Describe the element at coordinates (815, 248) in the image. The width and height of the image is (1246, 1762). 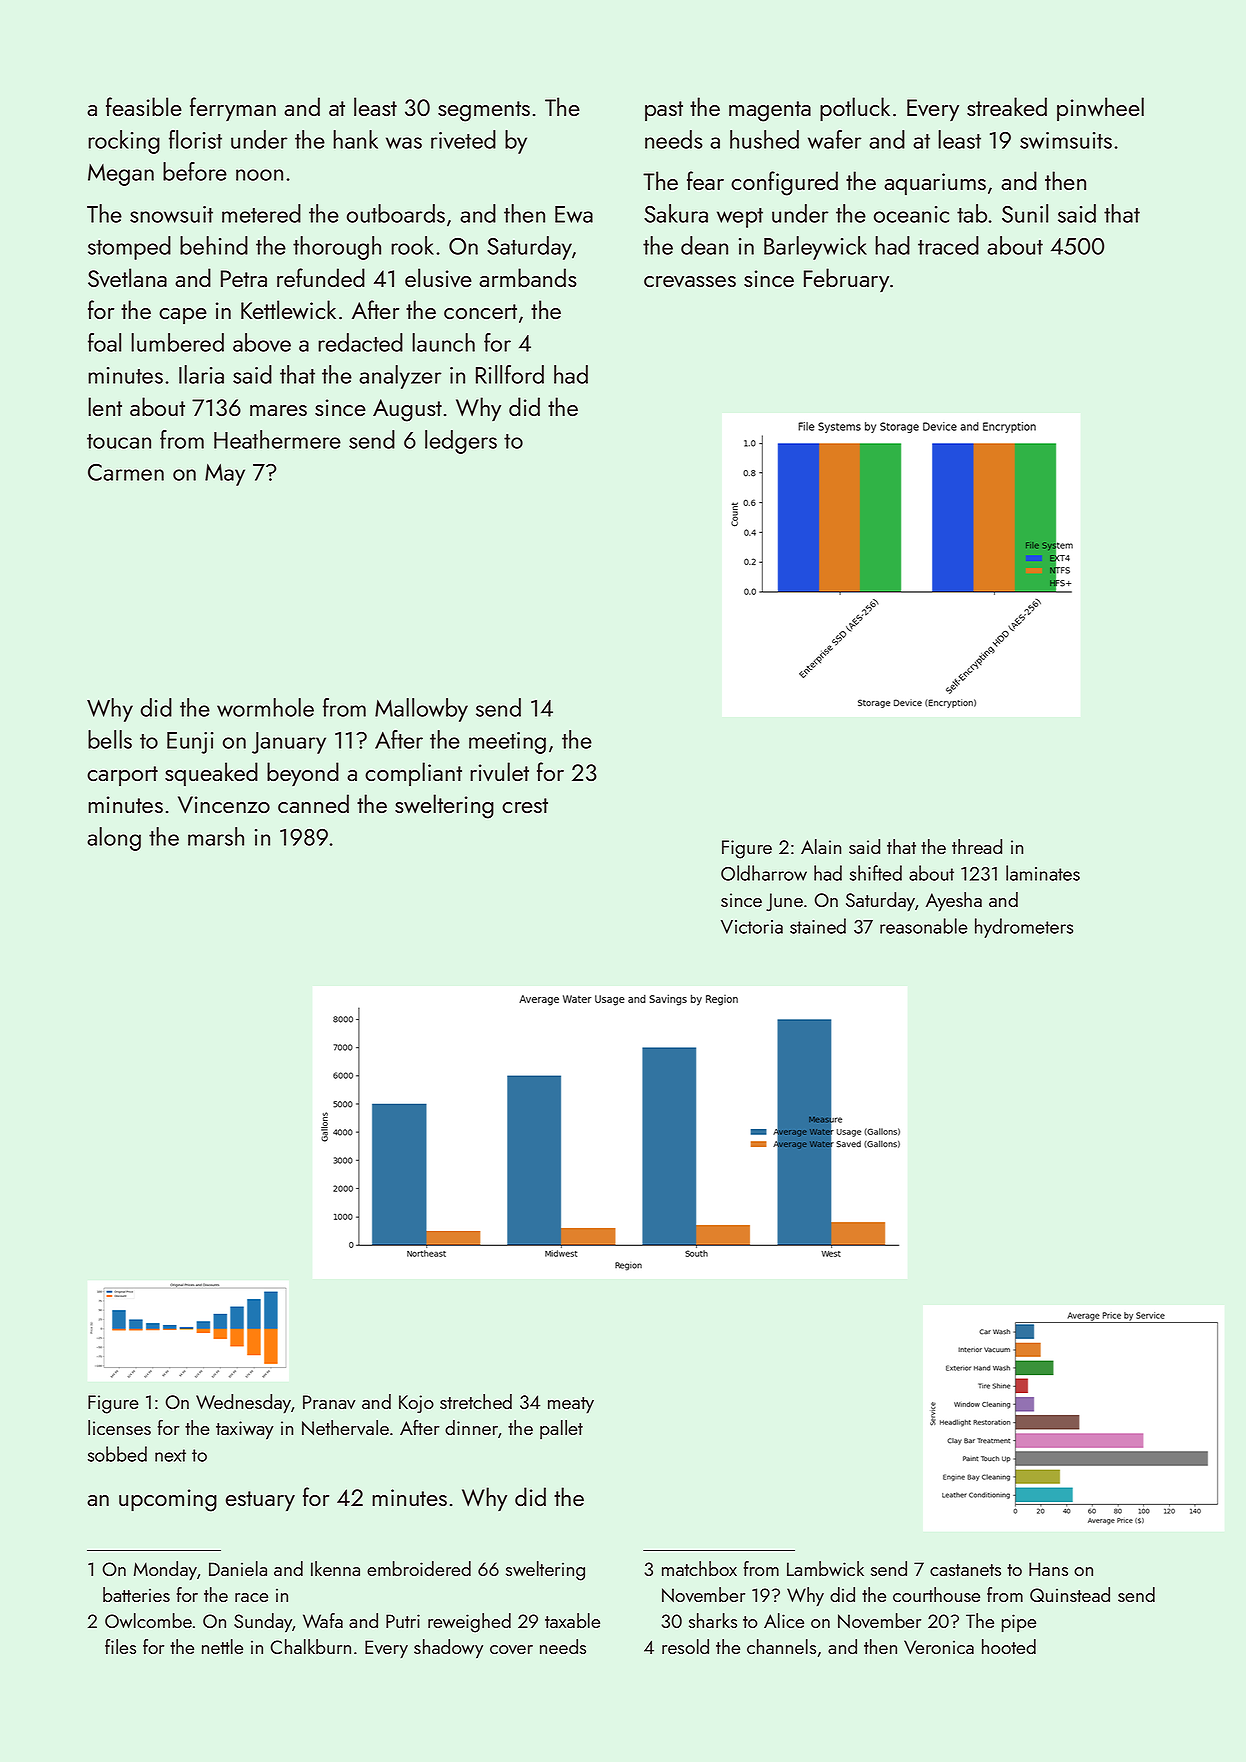
I see `Barleywick` at that location.
